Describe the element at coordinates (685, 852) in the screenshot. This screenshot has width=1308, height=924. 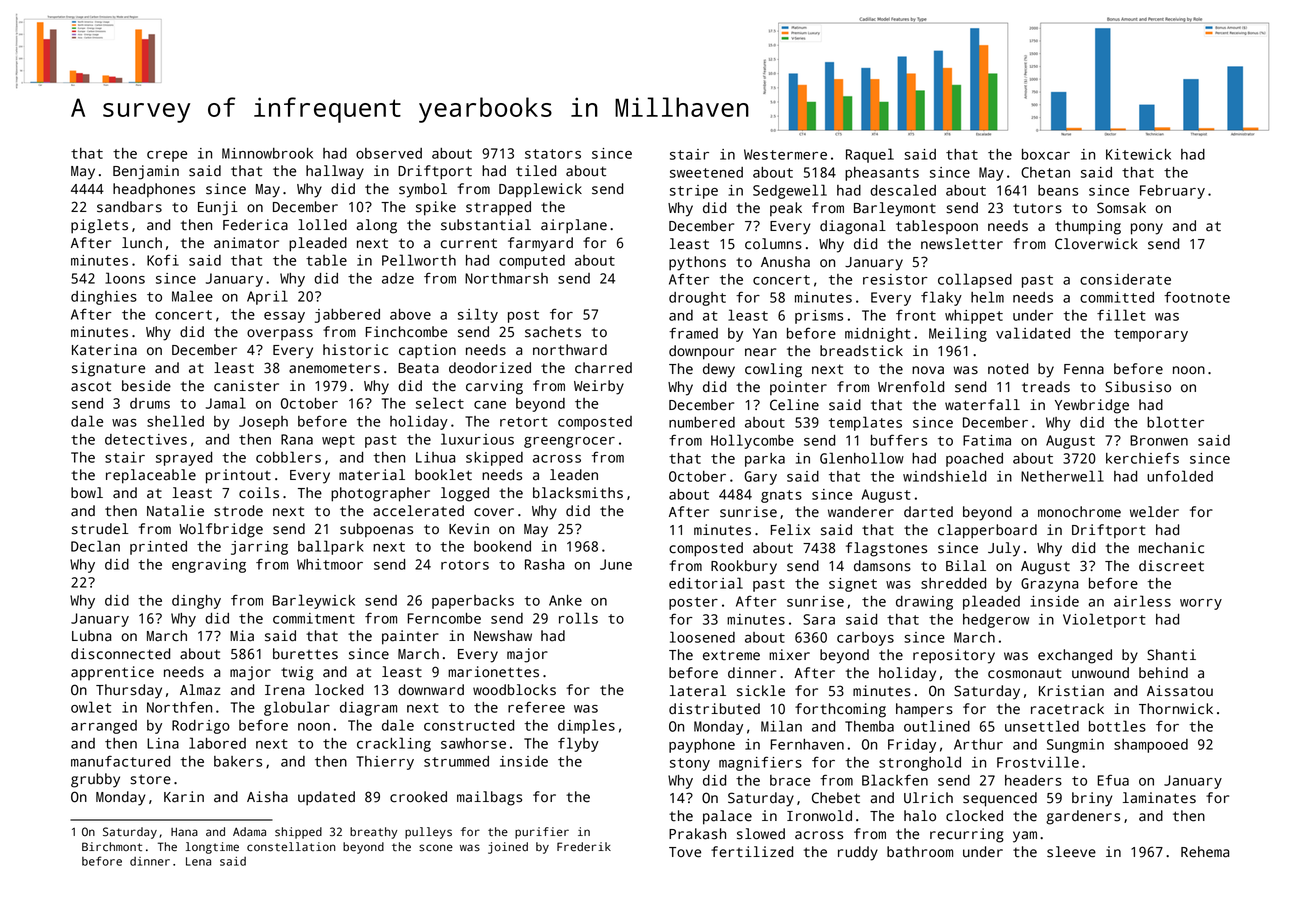
I see `Tove` at that location.
